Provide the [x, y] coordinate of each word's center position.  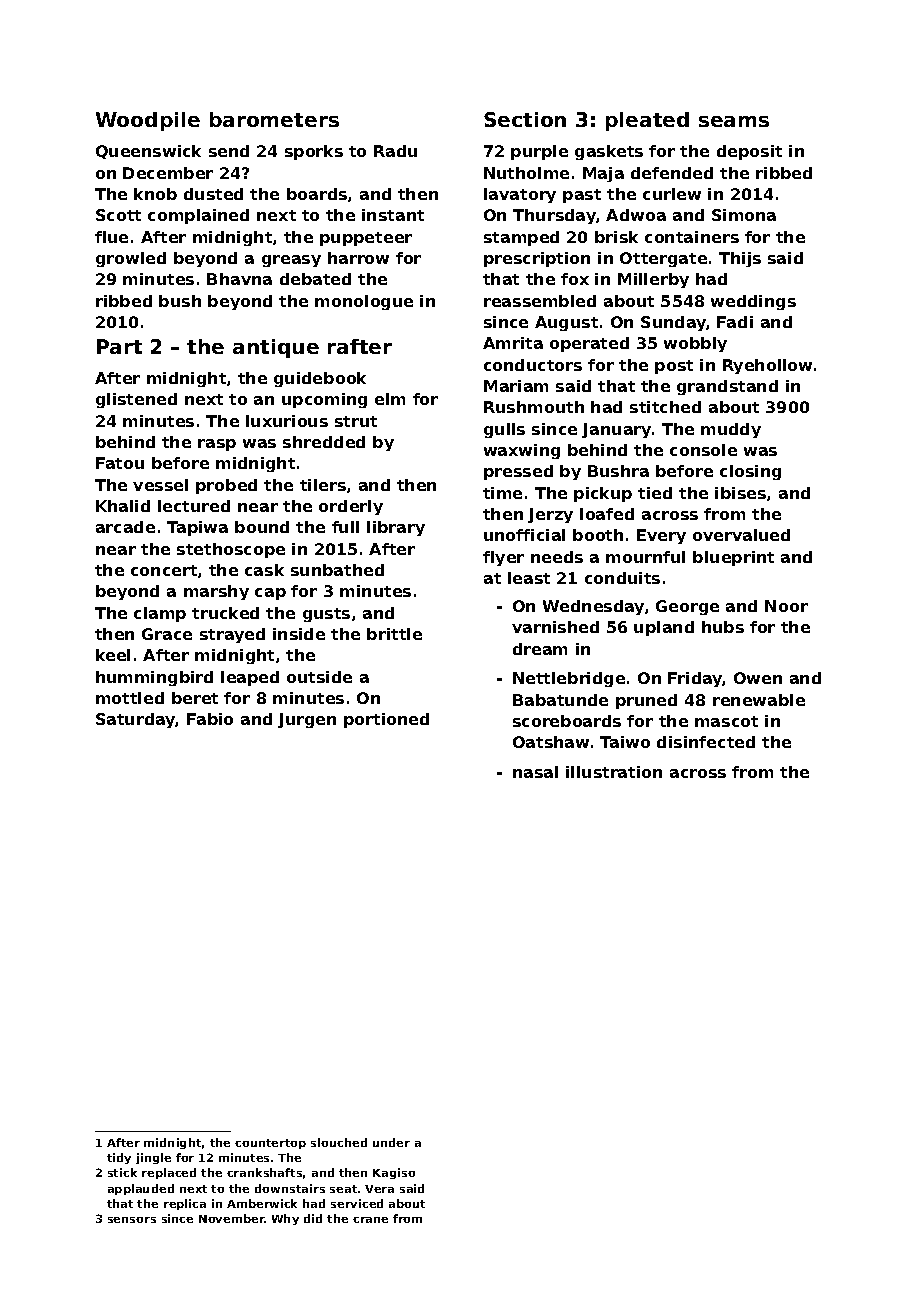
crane [370, 1220]
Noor [786, 606]
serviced [357, 1203]
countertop [270, 1144]
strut [356, 421]
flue [111, 237]
